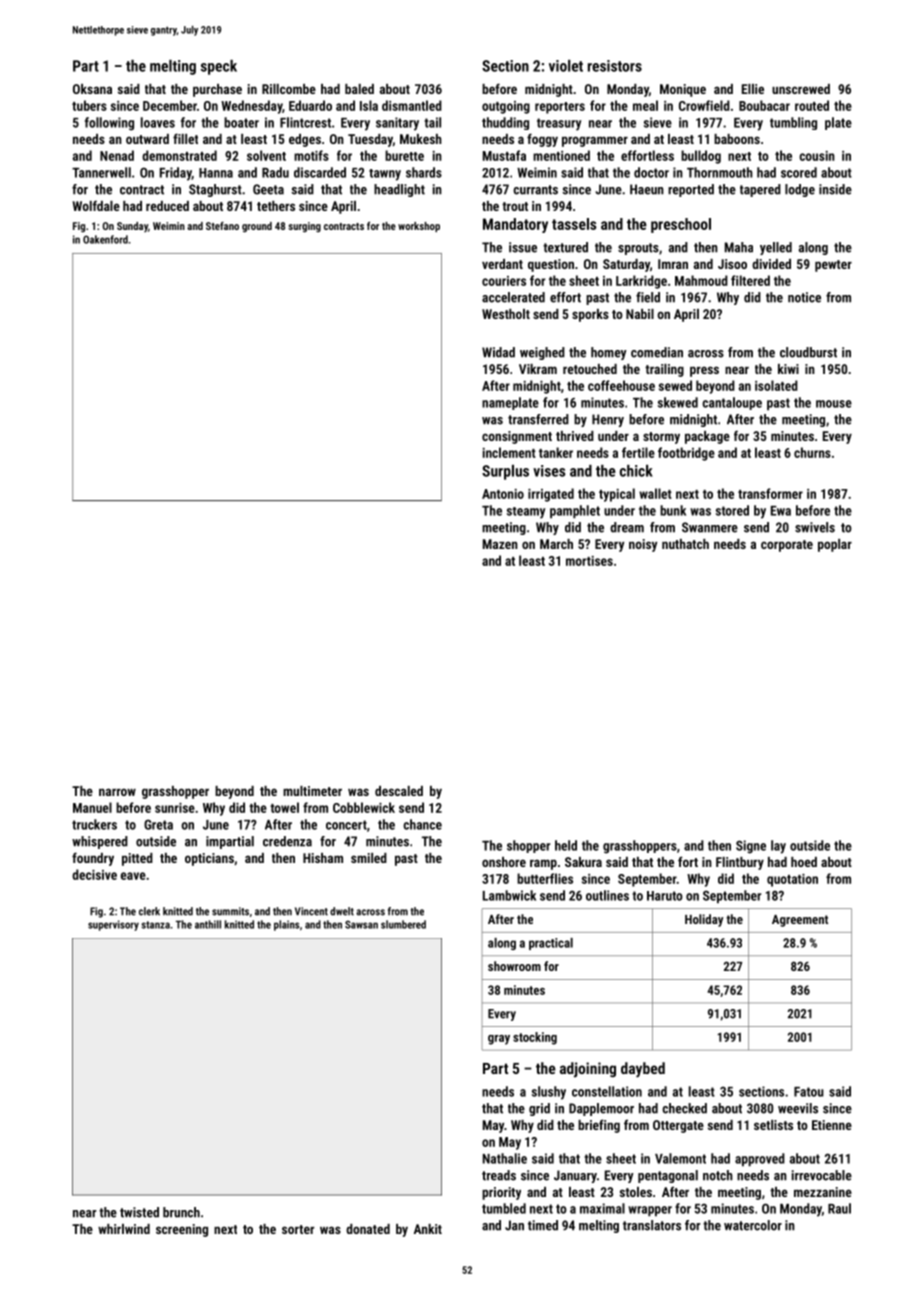  What do you see at coordinates (643, 1070) in the document?
I see `daybed` at bounding box center [643, 1070].
